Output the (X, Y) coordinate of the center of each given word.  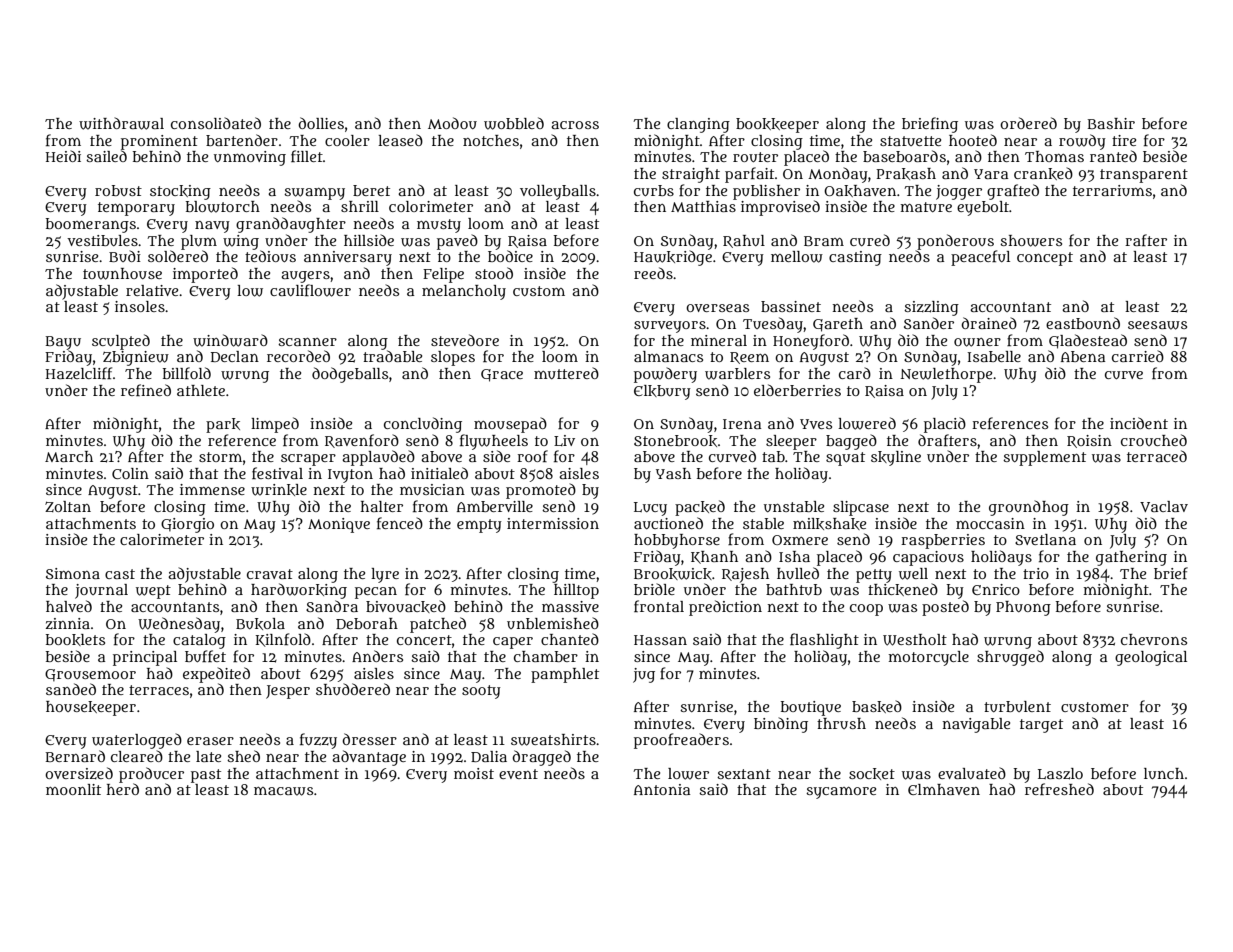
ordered (1028, 123)
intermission (553, 523)
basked (877, 706)
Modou (452, 123)
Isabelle (994, 356)
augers (305, 277)
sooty (481, 692)
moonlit (73, 789)
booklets (75, 640)
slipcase (861, 508)
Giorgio (187, 525)
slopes (453, 358)
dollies (321, 123)
